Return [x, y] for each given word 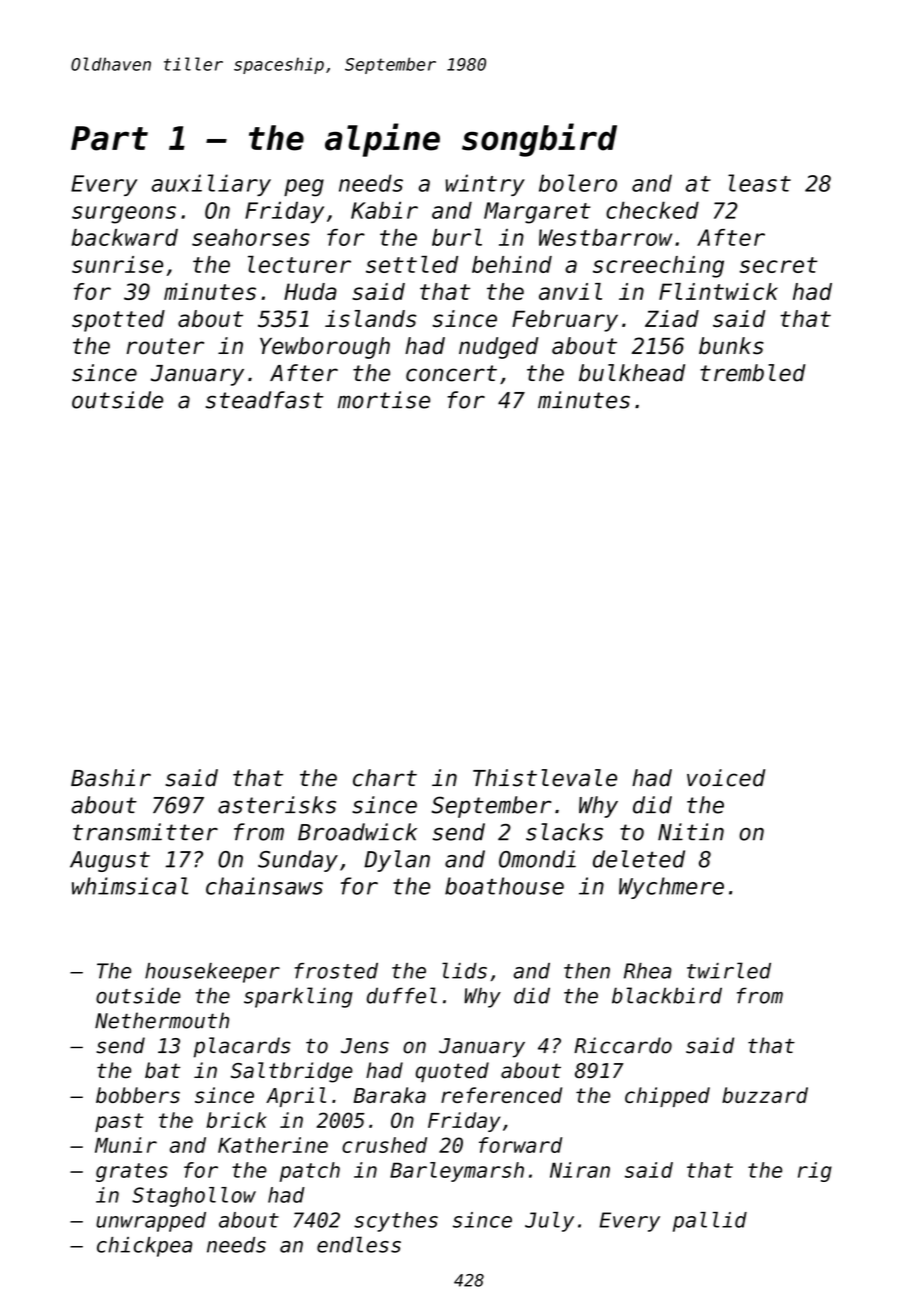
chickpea [144, 1247]
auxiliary [211, 185]
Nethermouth [162, 1020]
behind [512, 264]
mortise [384, 400]
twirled [729, 970]
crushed [384, 1145]
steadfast [265, 400]
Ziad [672, 318]
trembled [753, 373]
